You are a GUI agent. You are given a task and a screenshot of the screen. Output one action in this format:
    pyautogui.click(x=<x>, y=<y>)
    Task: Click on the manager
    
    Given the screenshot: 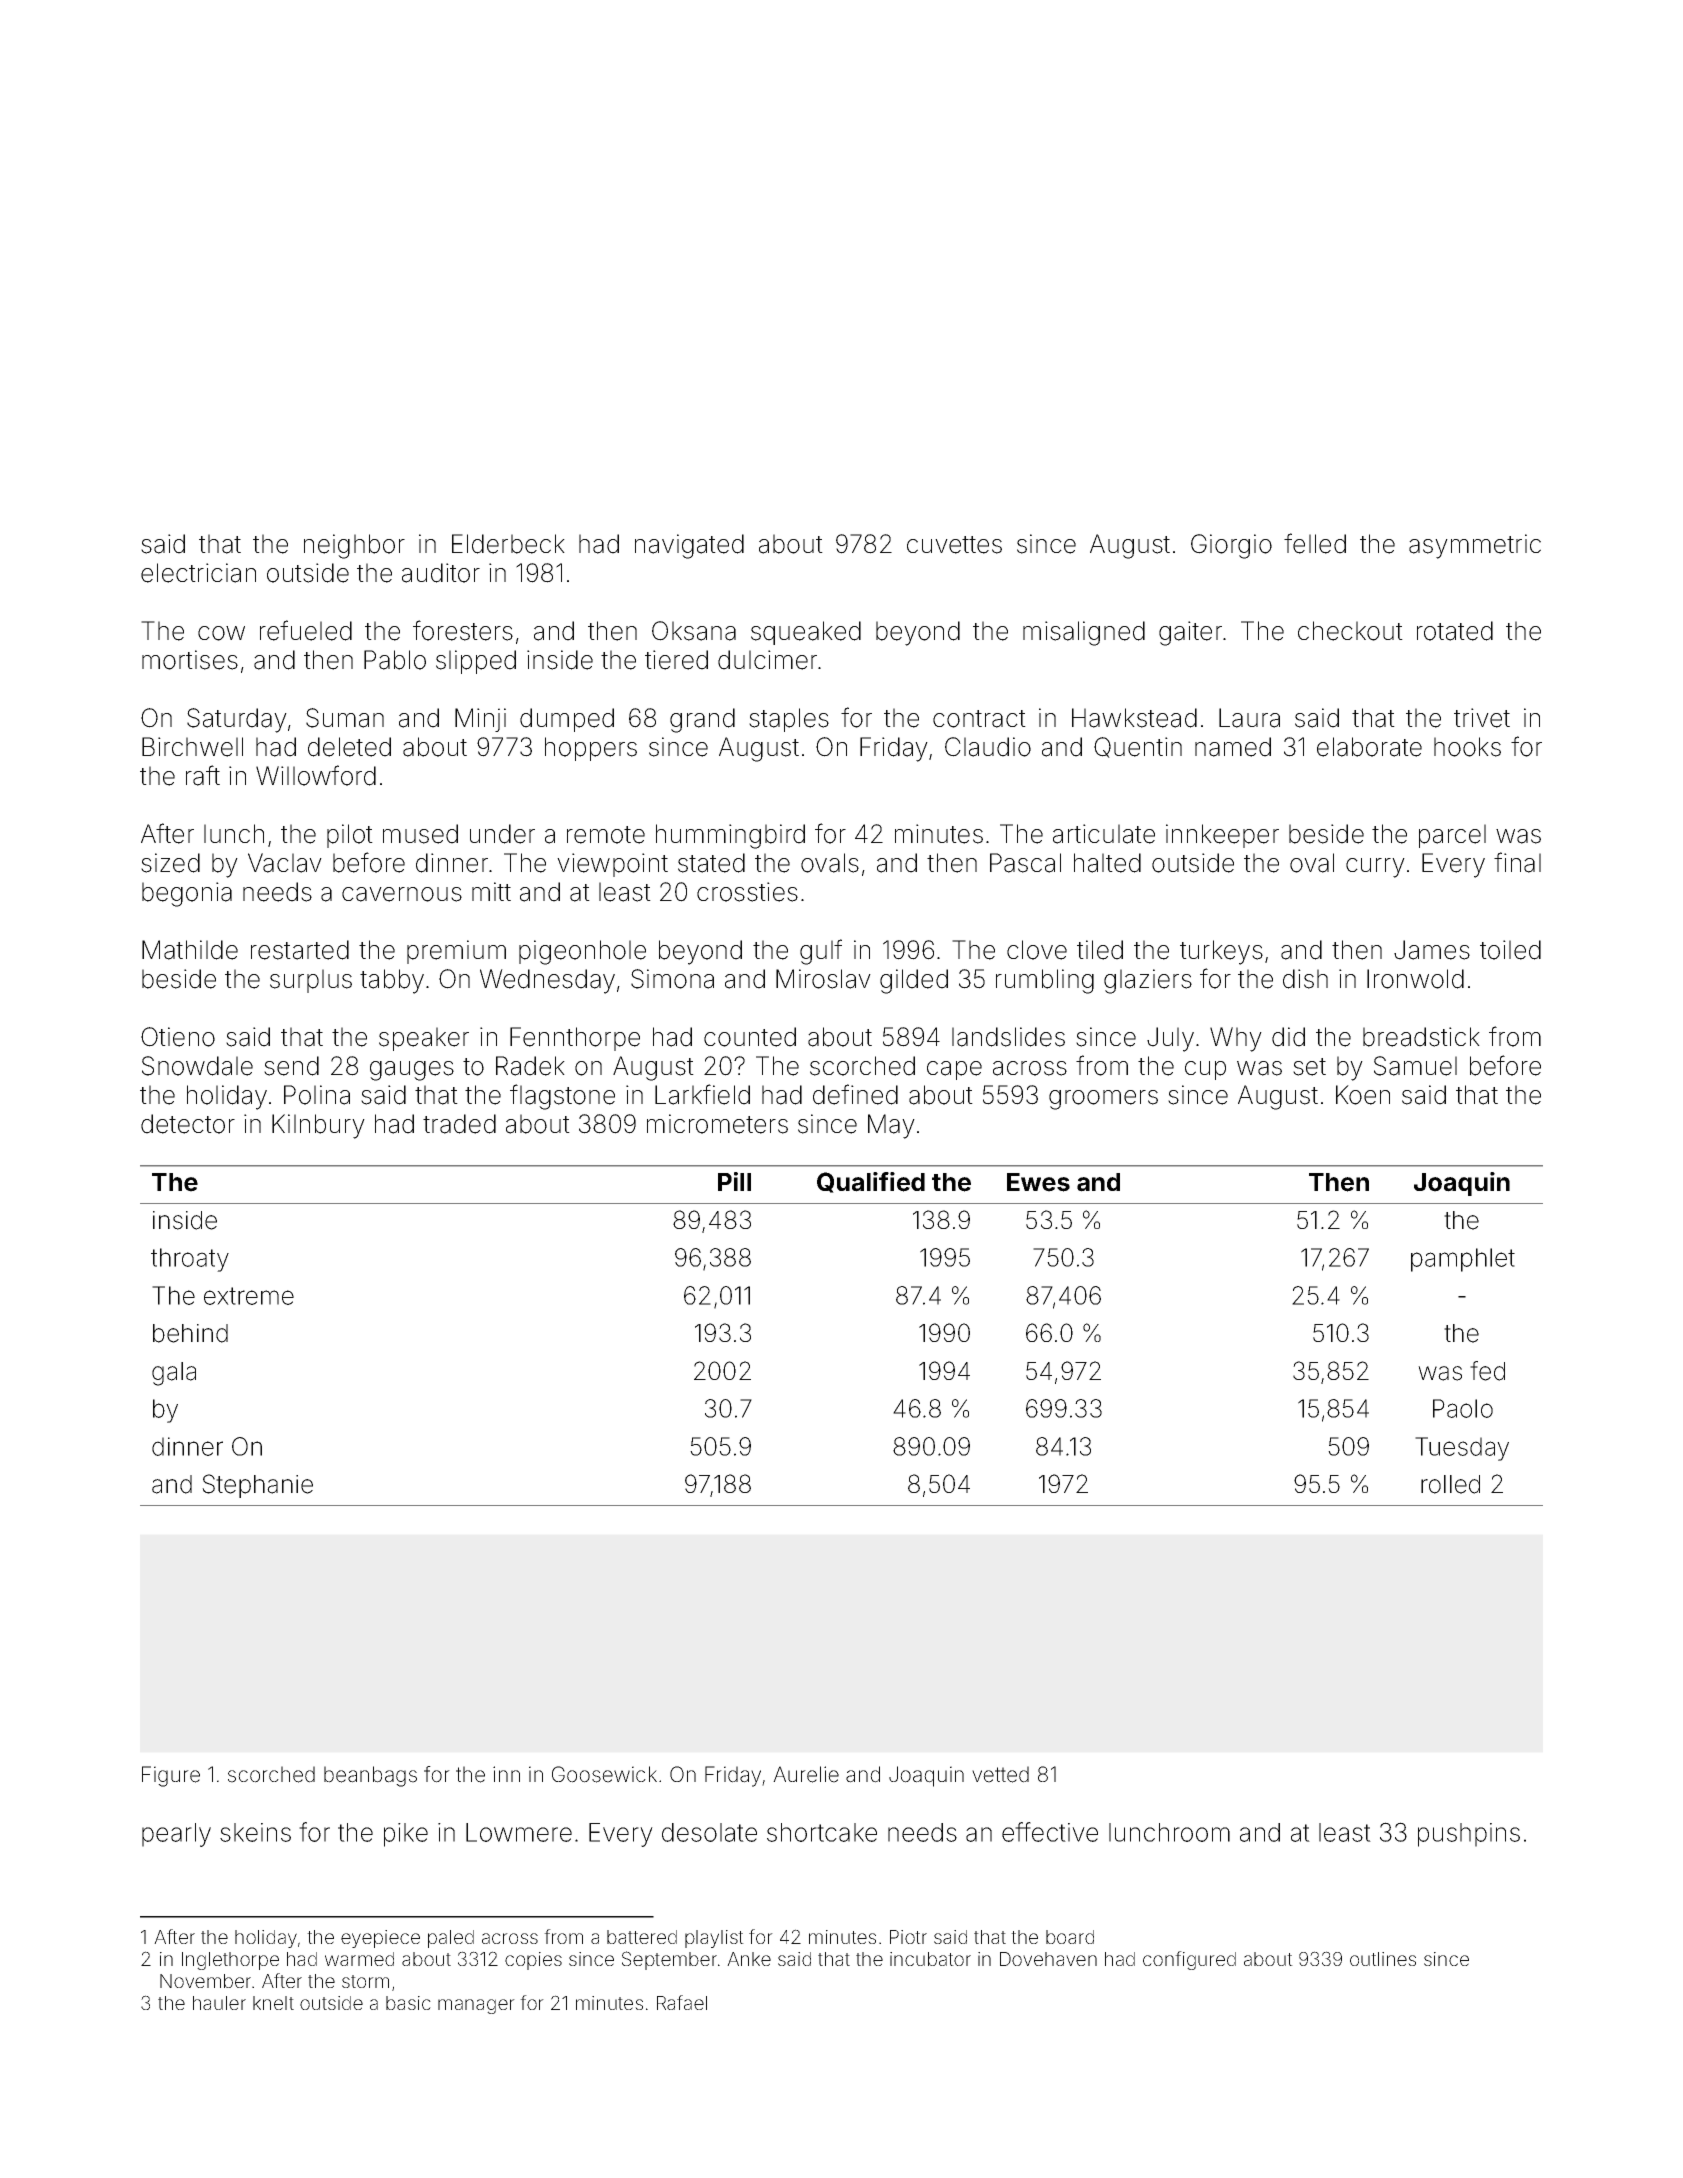 What is the action you would take?
    pyautogui.click(x=476, y=2006)
